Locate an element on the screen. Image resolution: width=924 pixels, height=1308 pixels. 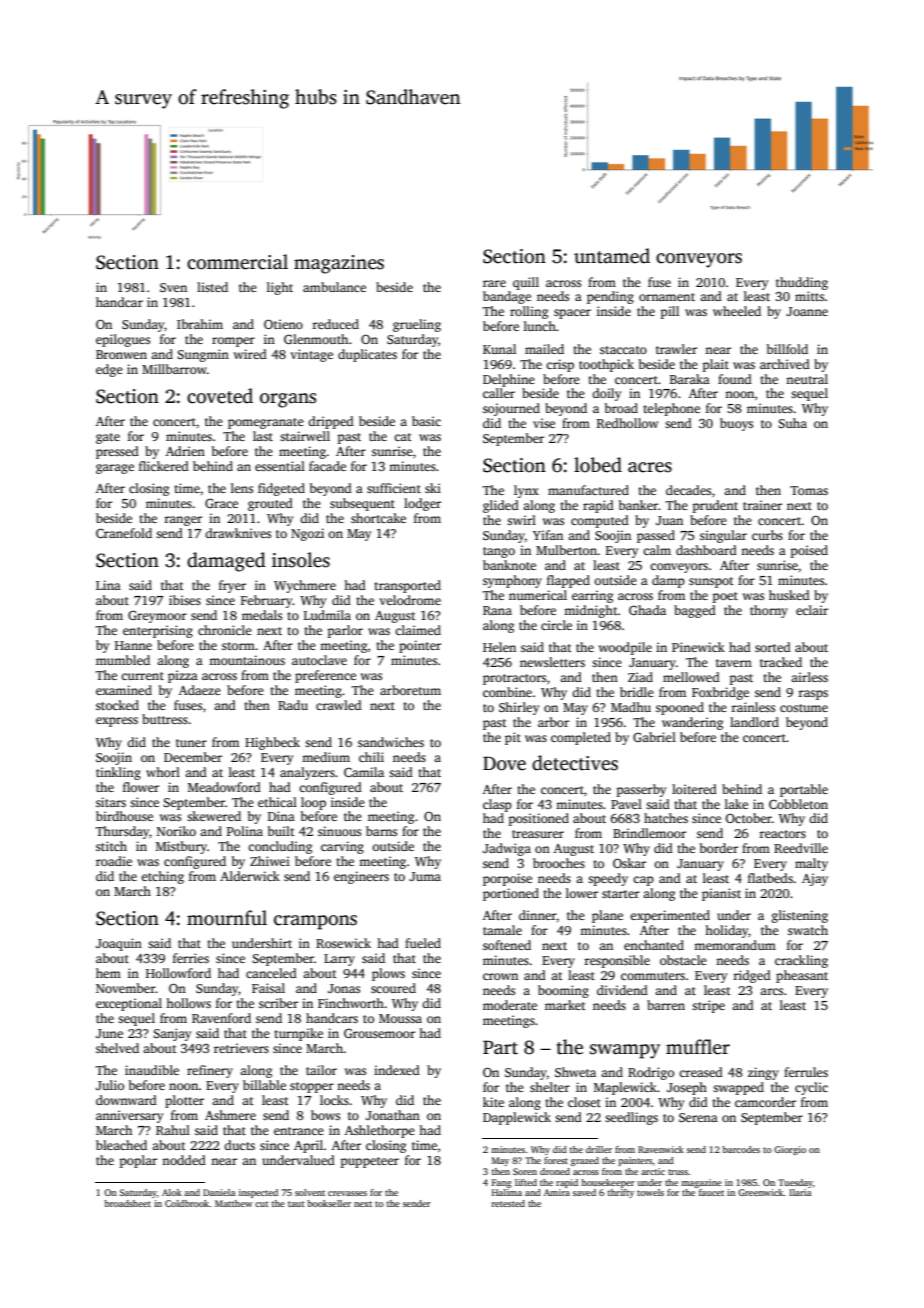
shelter is located at coordinates (550, 1087).
